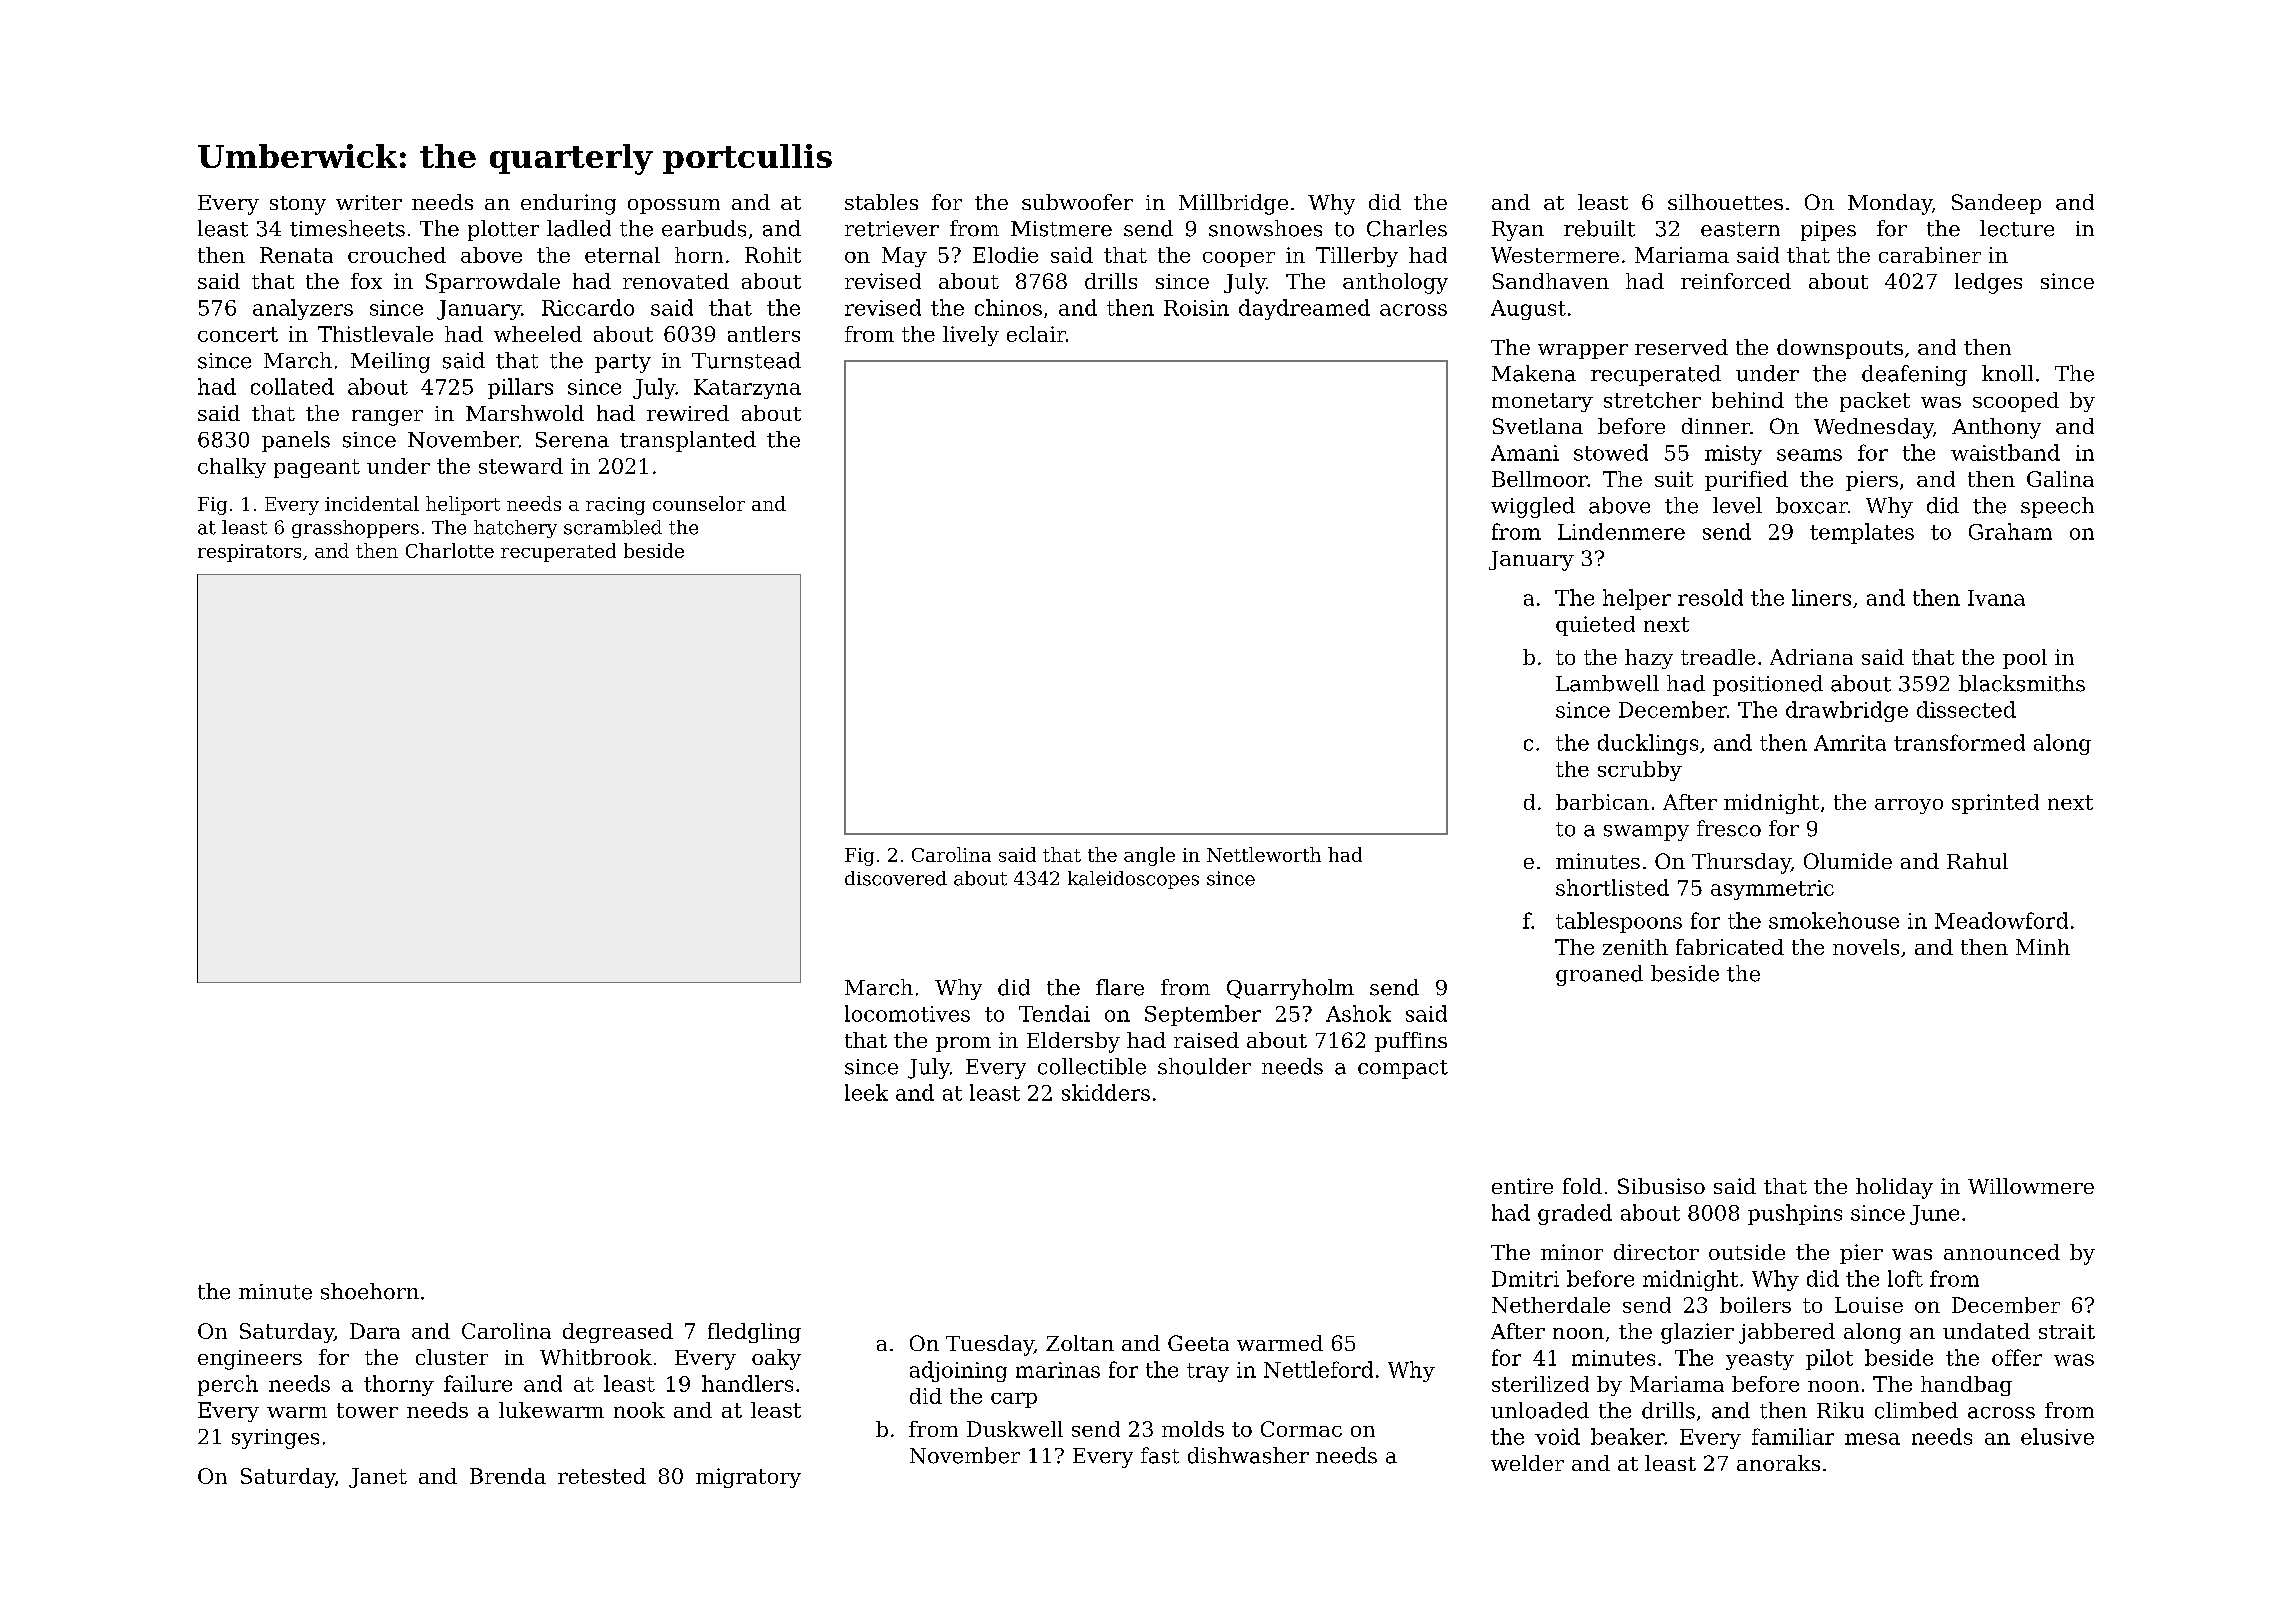 The height and width of the screenshot is (1620, 2292). Describe the element at coordinates (249, 553) in the screenshot. I see `respirators` at that location.
